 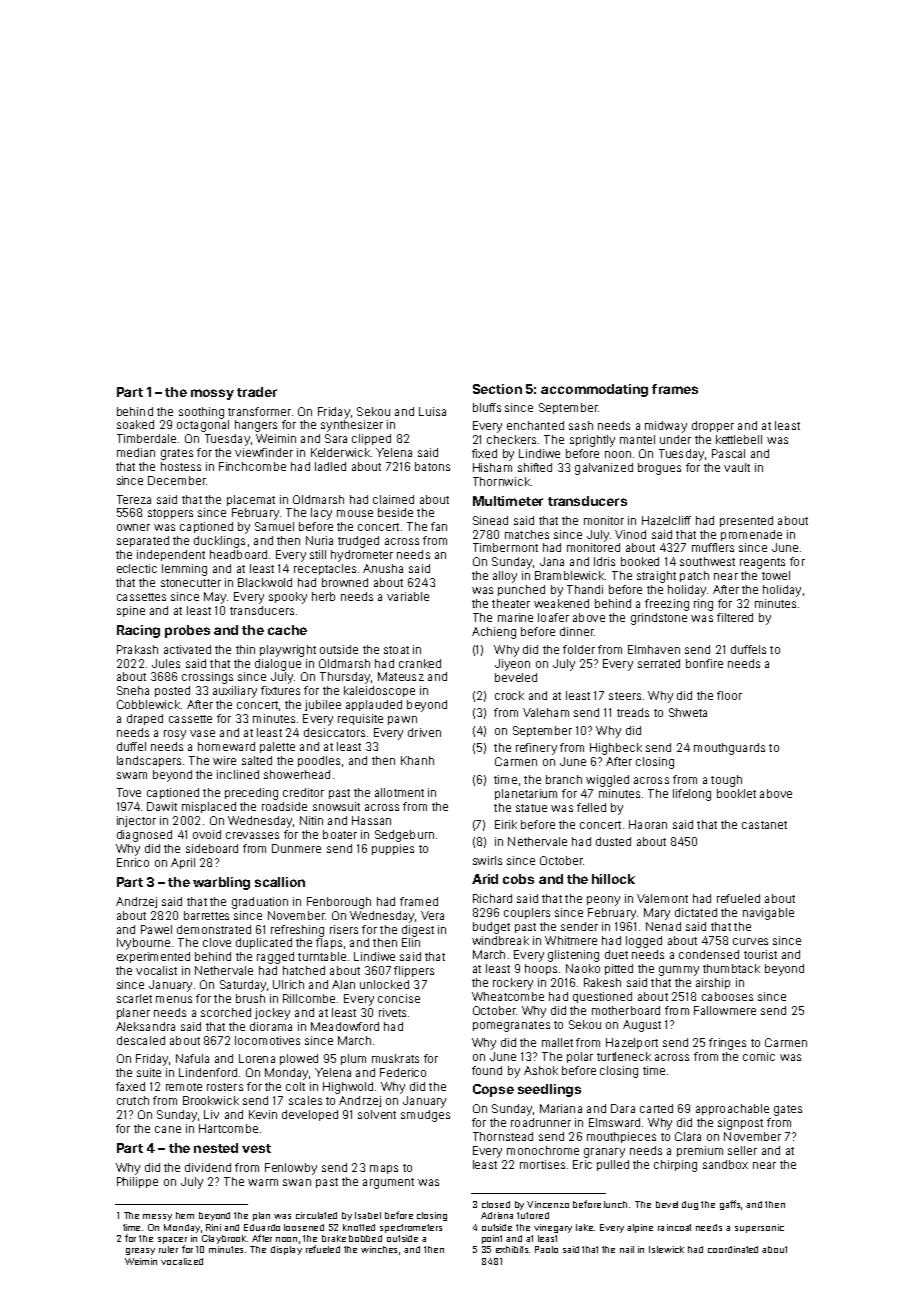 I want to click on presented, so click(x=746, y=521).
